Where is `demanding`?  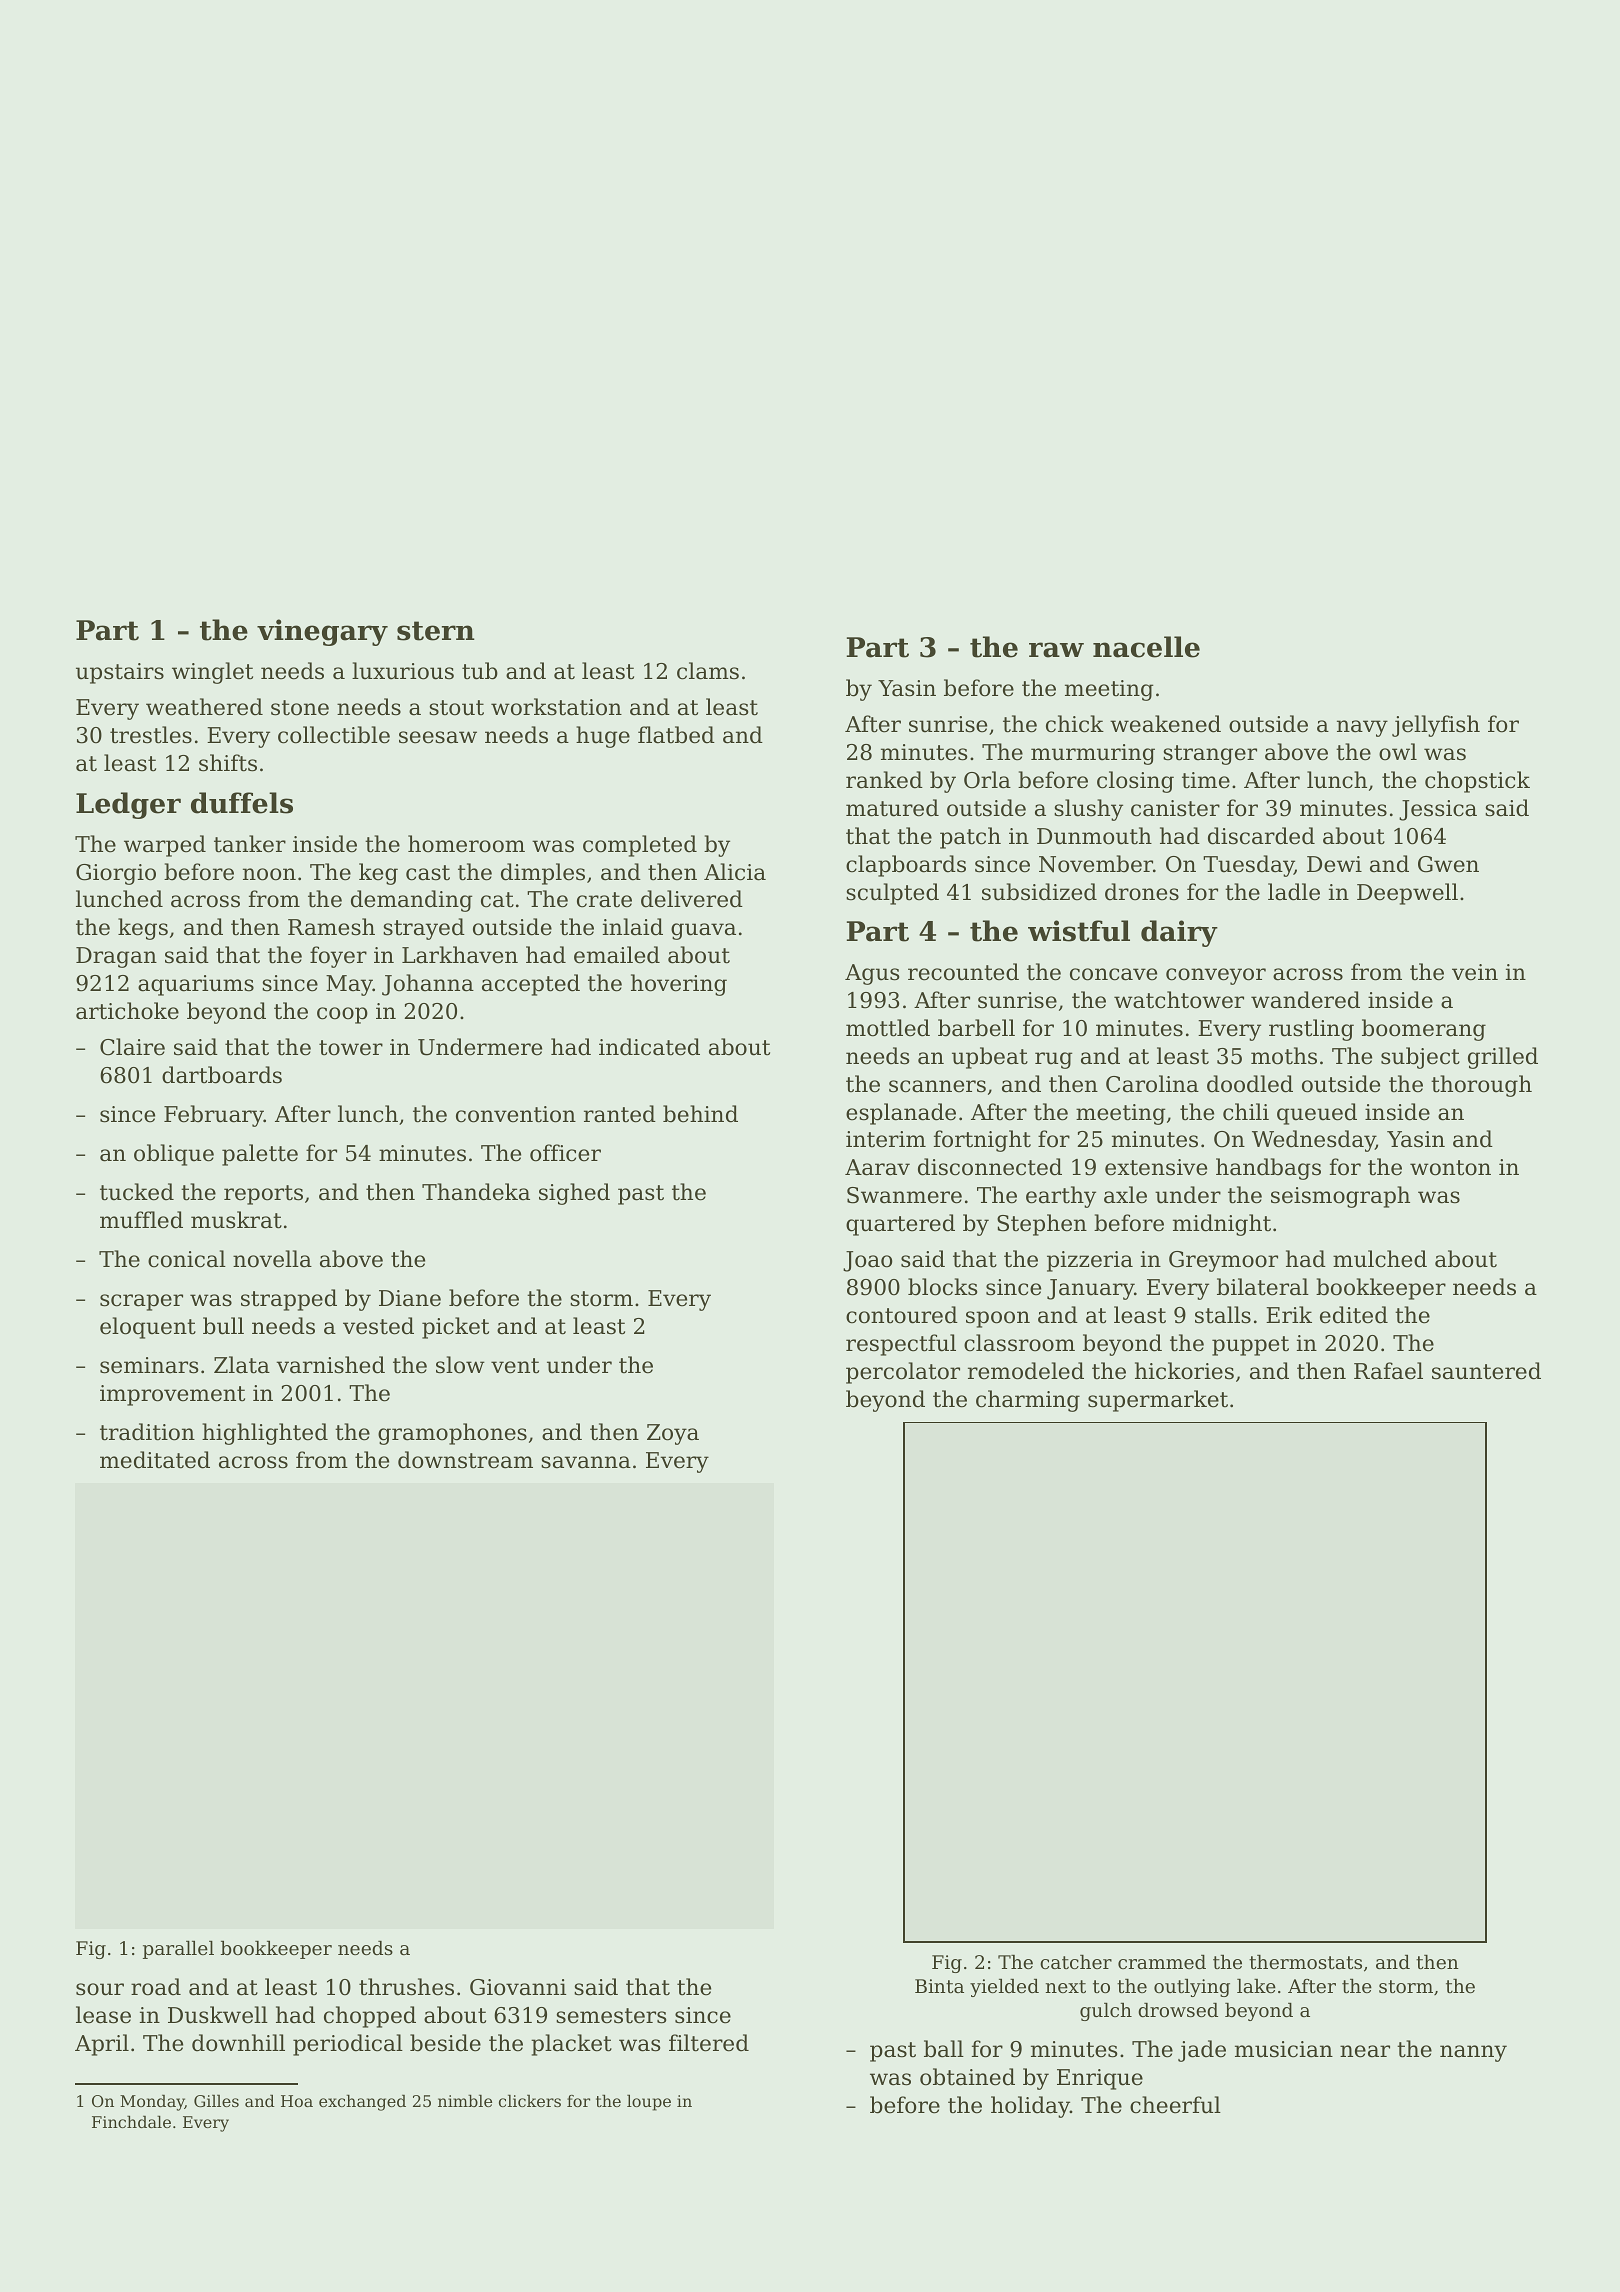 demanding is located at coordinates (412, 901).
